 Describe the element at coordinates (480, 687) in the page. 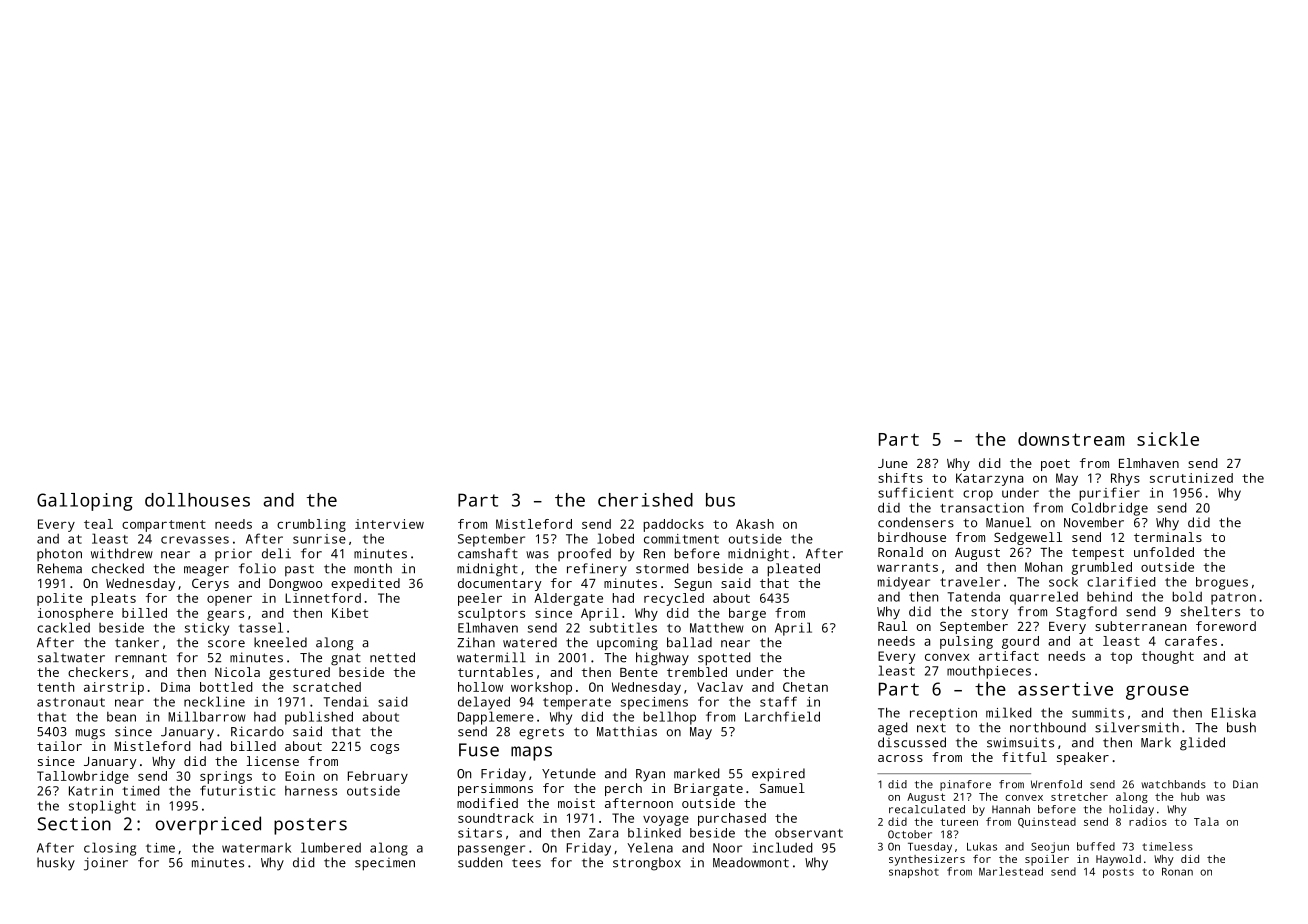

I see `hollow` at that location.
